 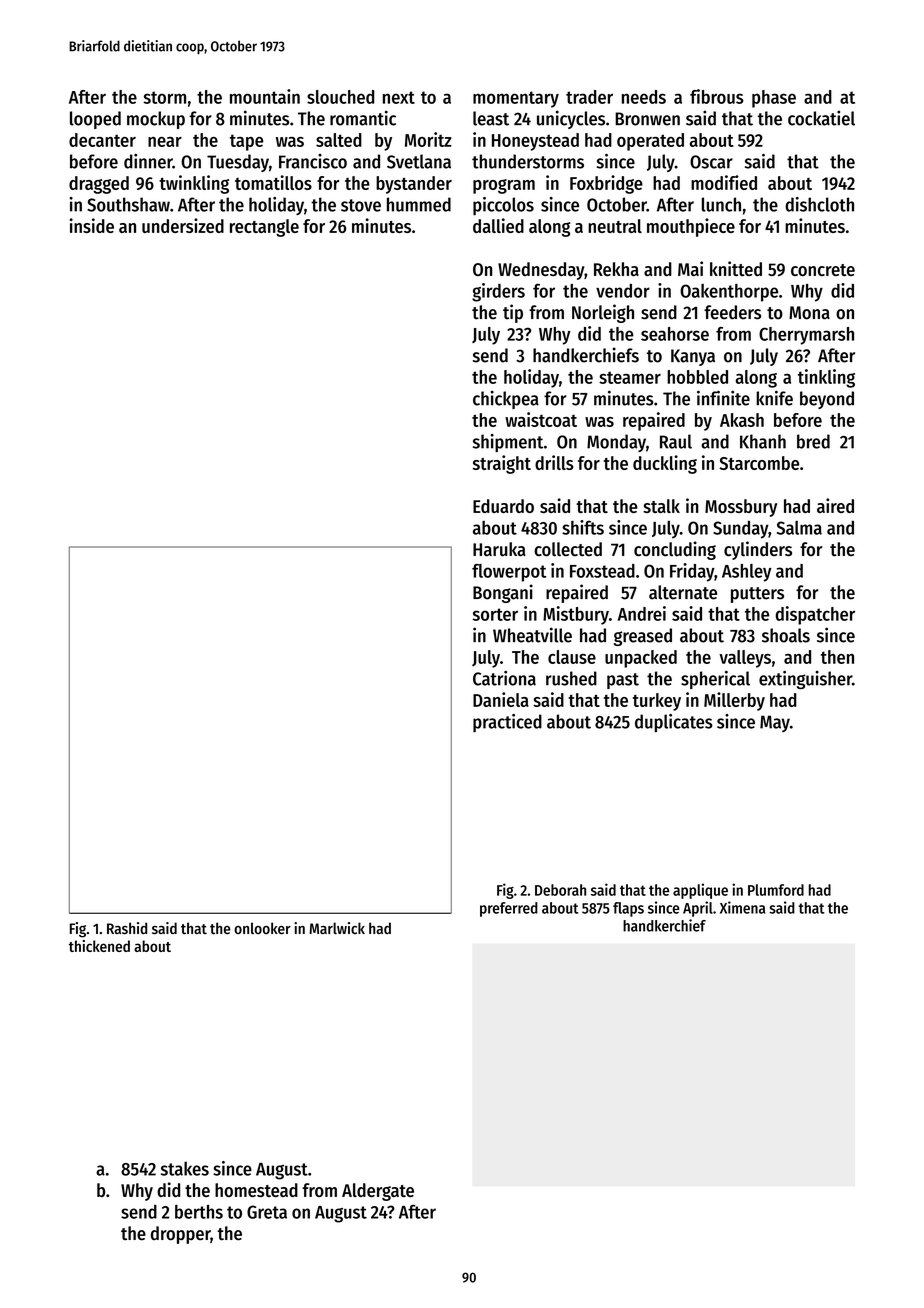 I want to click on stove, so click(x=361, y=205).
